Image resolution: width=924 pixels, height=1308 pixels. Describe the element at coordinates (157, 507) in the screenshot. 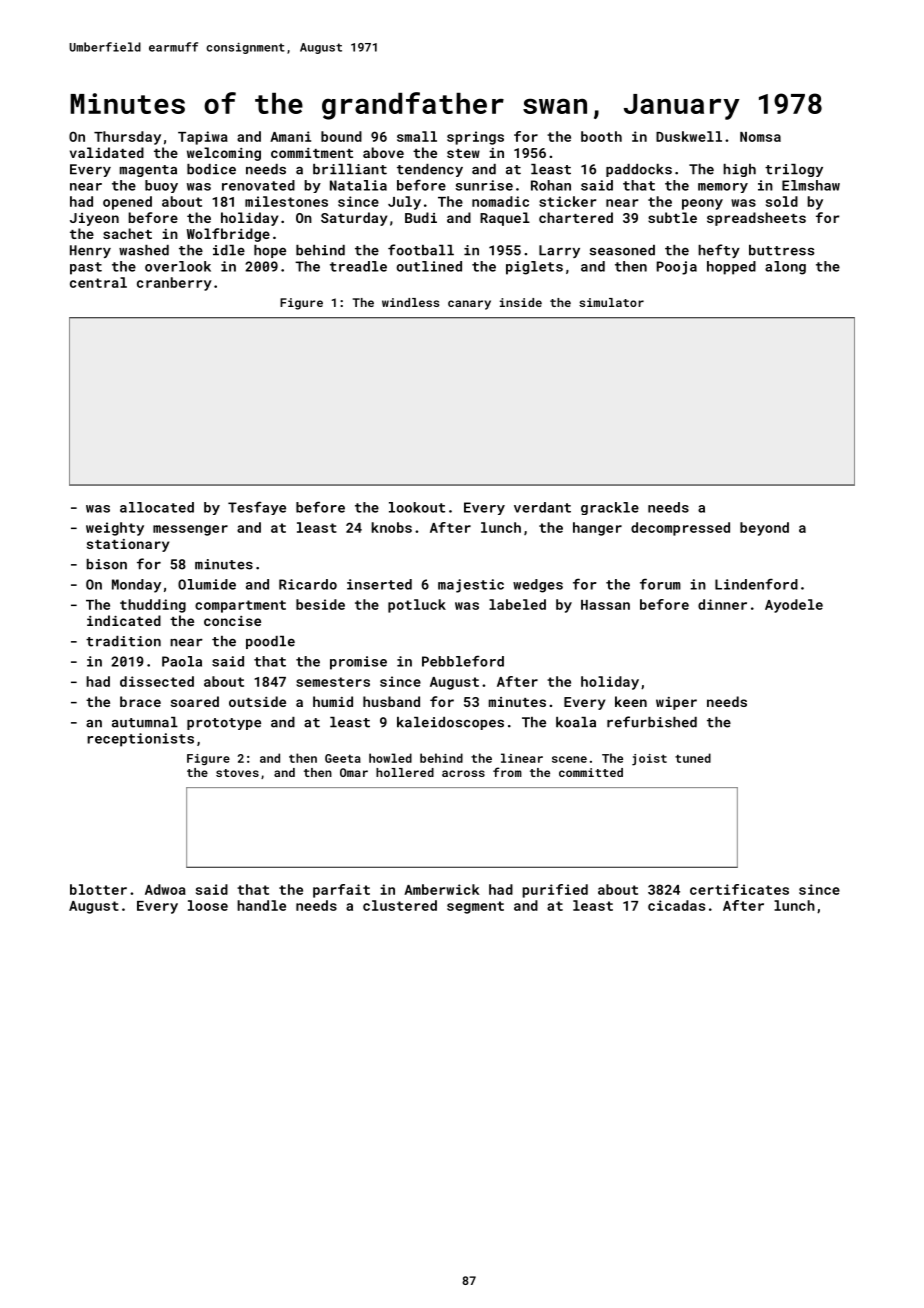

I see `allocated` at that location.
